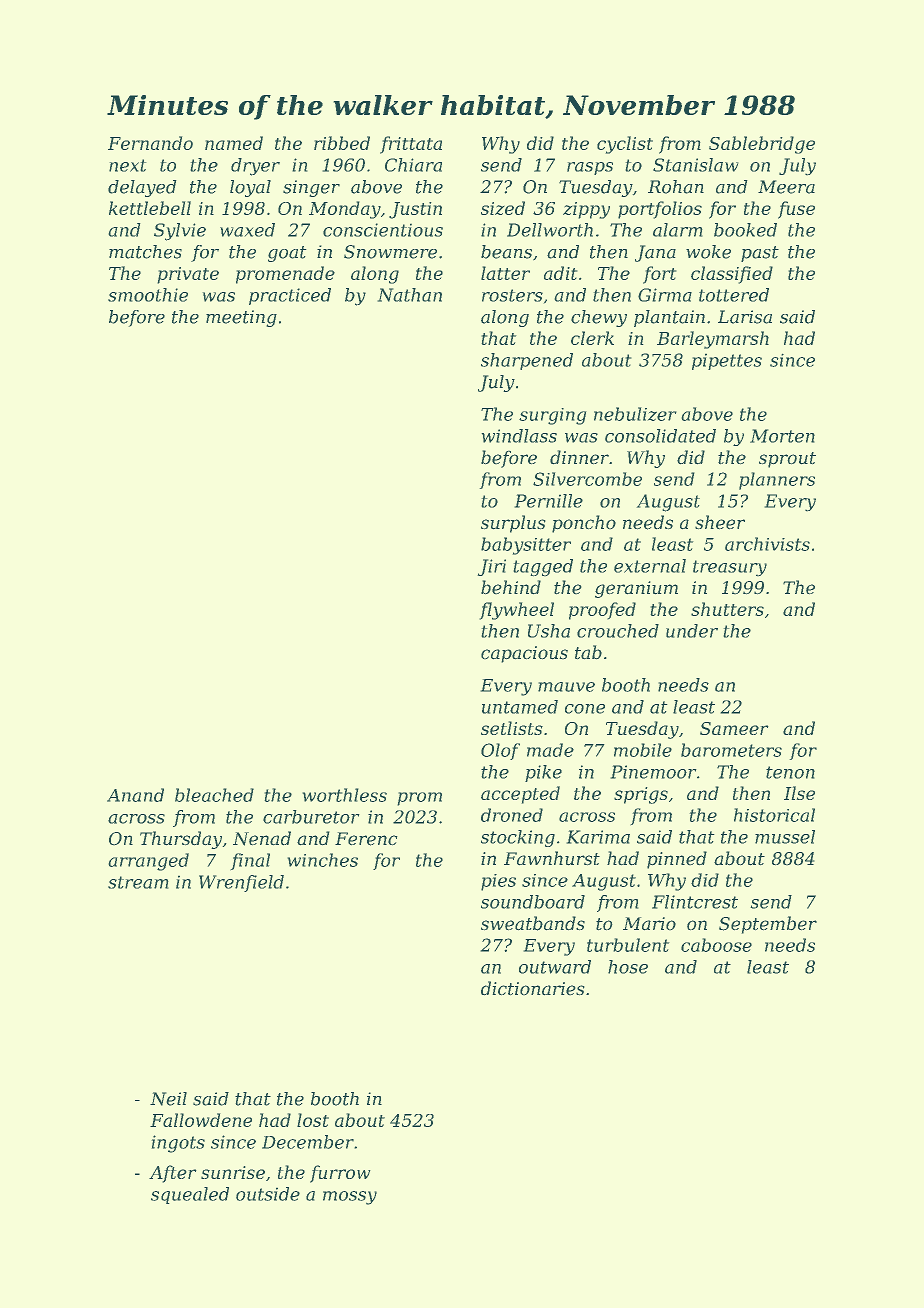 The image size is (924, 1308). Describe the element at coordinates (777, 481) in the image. I see `planners` at that location.
